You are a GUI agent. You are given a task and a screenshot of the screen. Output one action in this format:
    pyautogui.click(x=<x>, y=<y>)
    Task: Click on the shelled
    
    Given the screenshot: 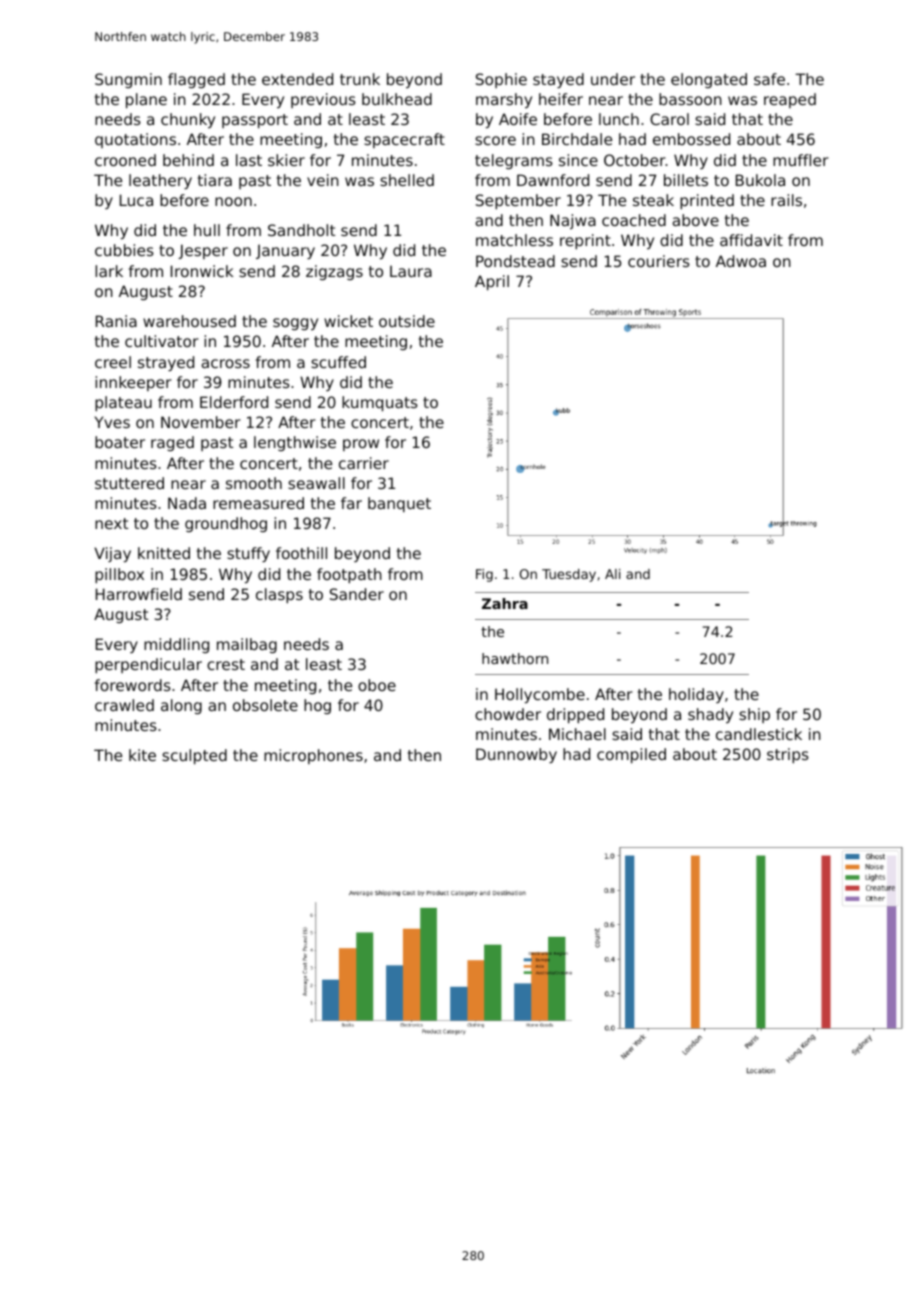 What is the action you would take?
    pyautogui.click(x=407, y=180)
